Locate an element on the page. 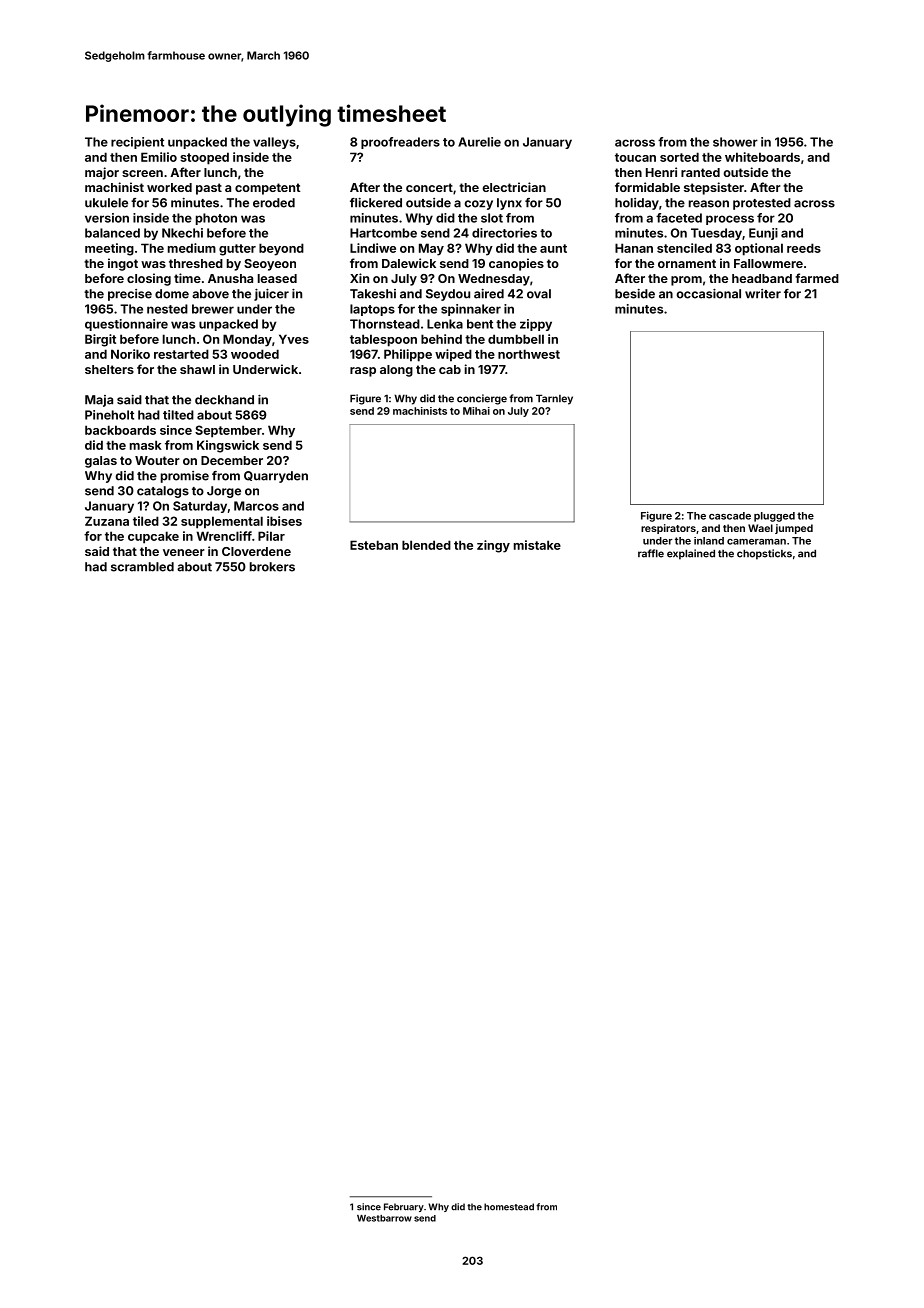 The height and width of the document is (1308, 924). major is located at coordinates (102, 173).
